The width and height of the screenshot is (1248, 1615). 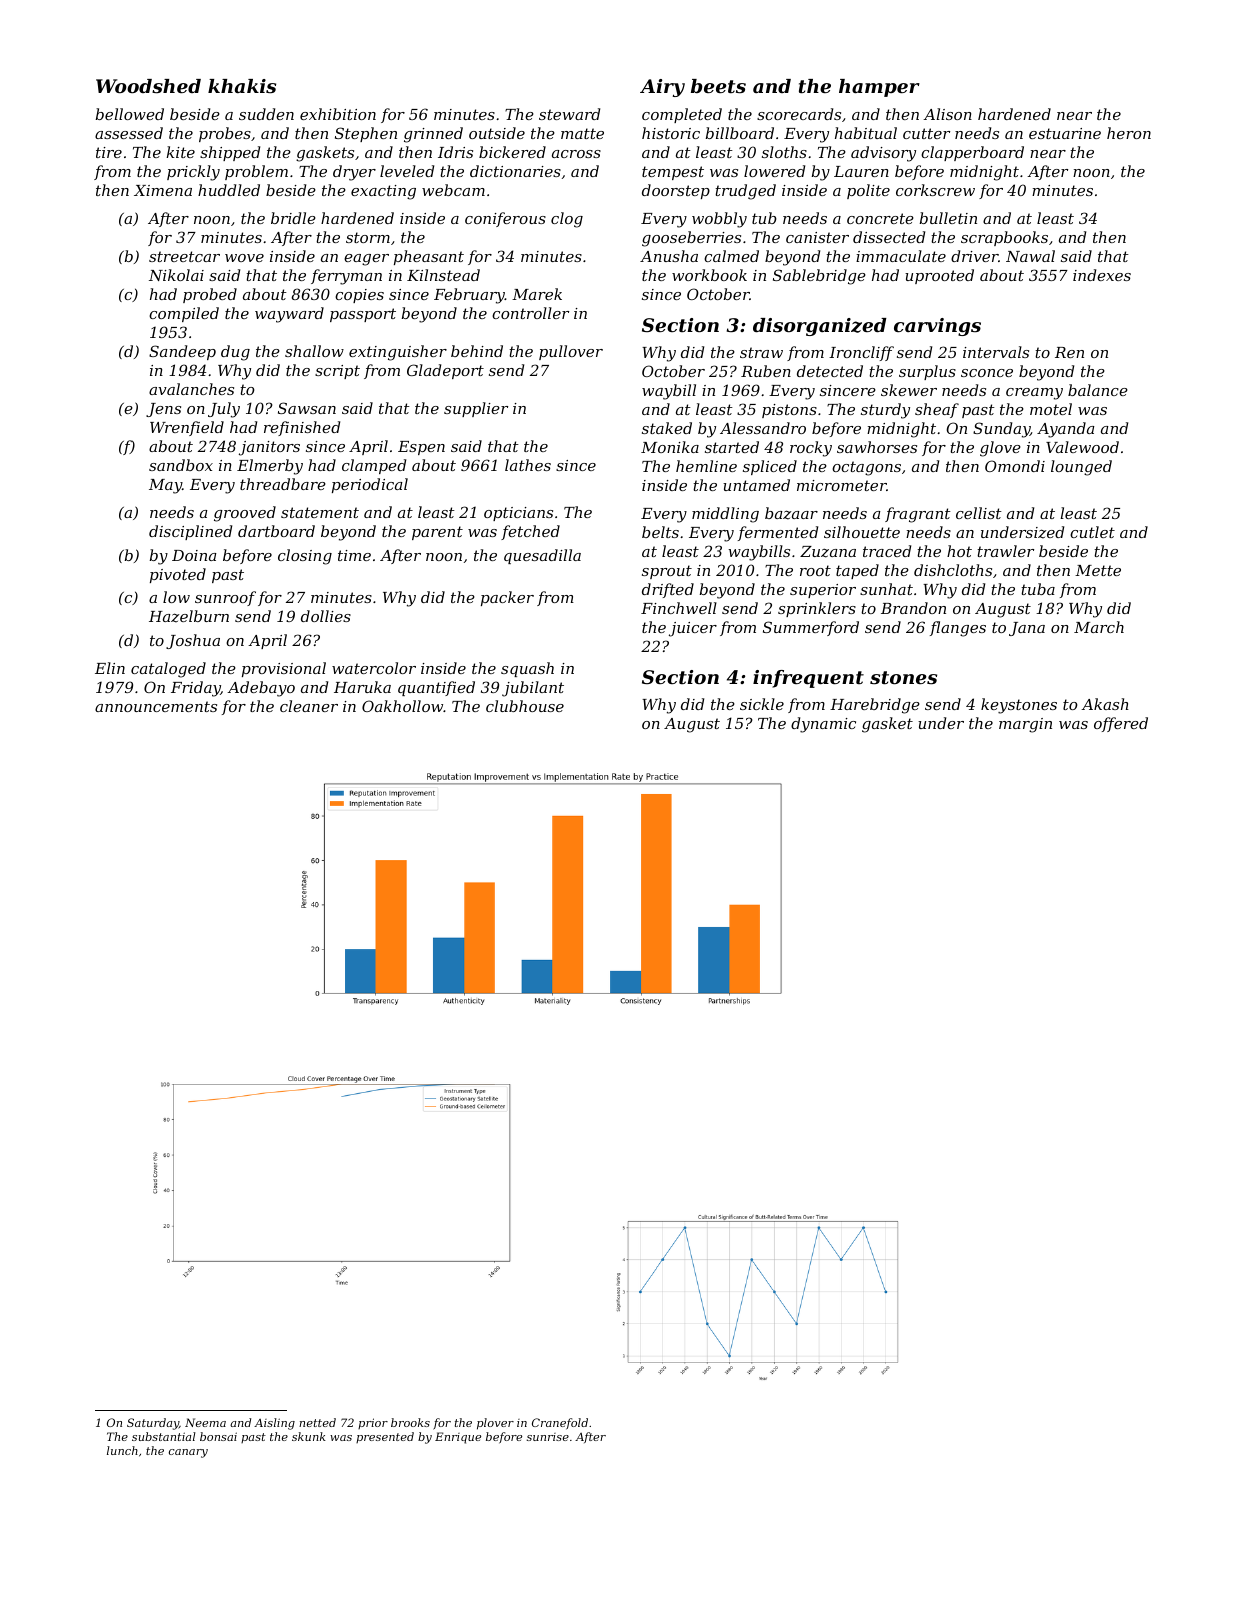 What do you see at coordinates (309, 706) in the screenshot?
I see `cleaner` at bounding box center [309, 706].
